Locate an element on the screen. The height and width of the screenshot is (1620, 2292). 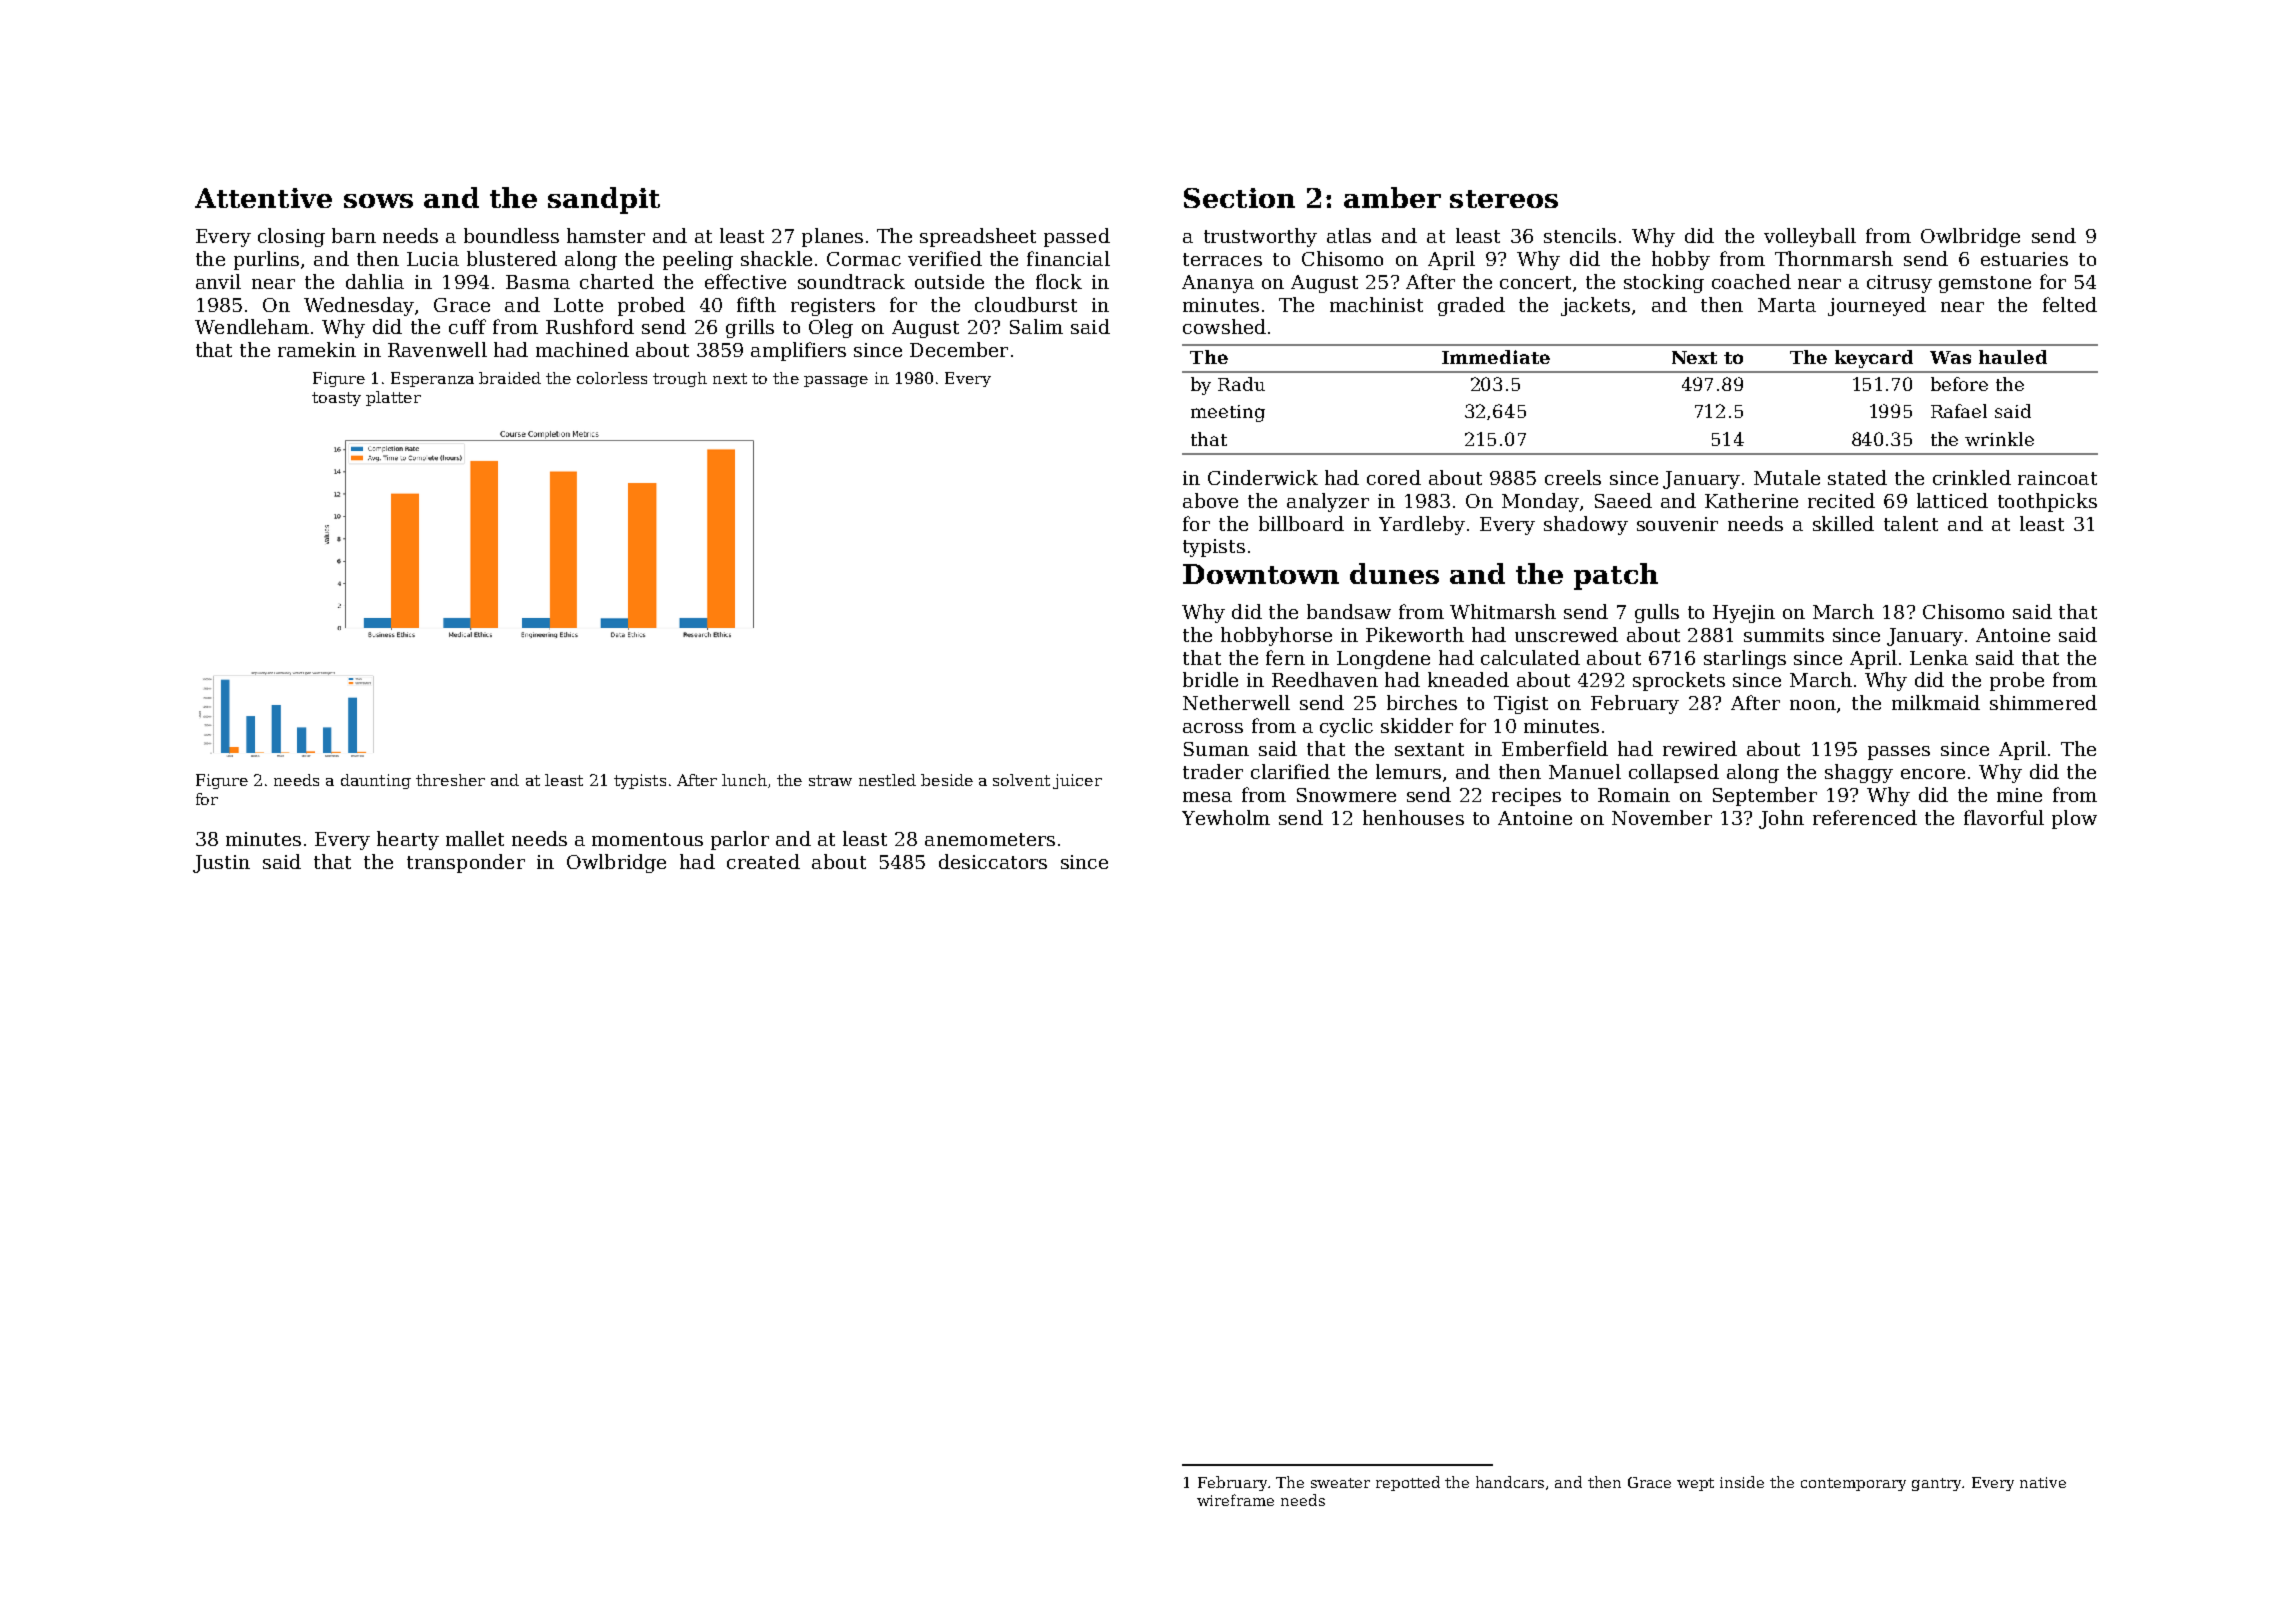
planes is located at coordinates (832, 237).
